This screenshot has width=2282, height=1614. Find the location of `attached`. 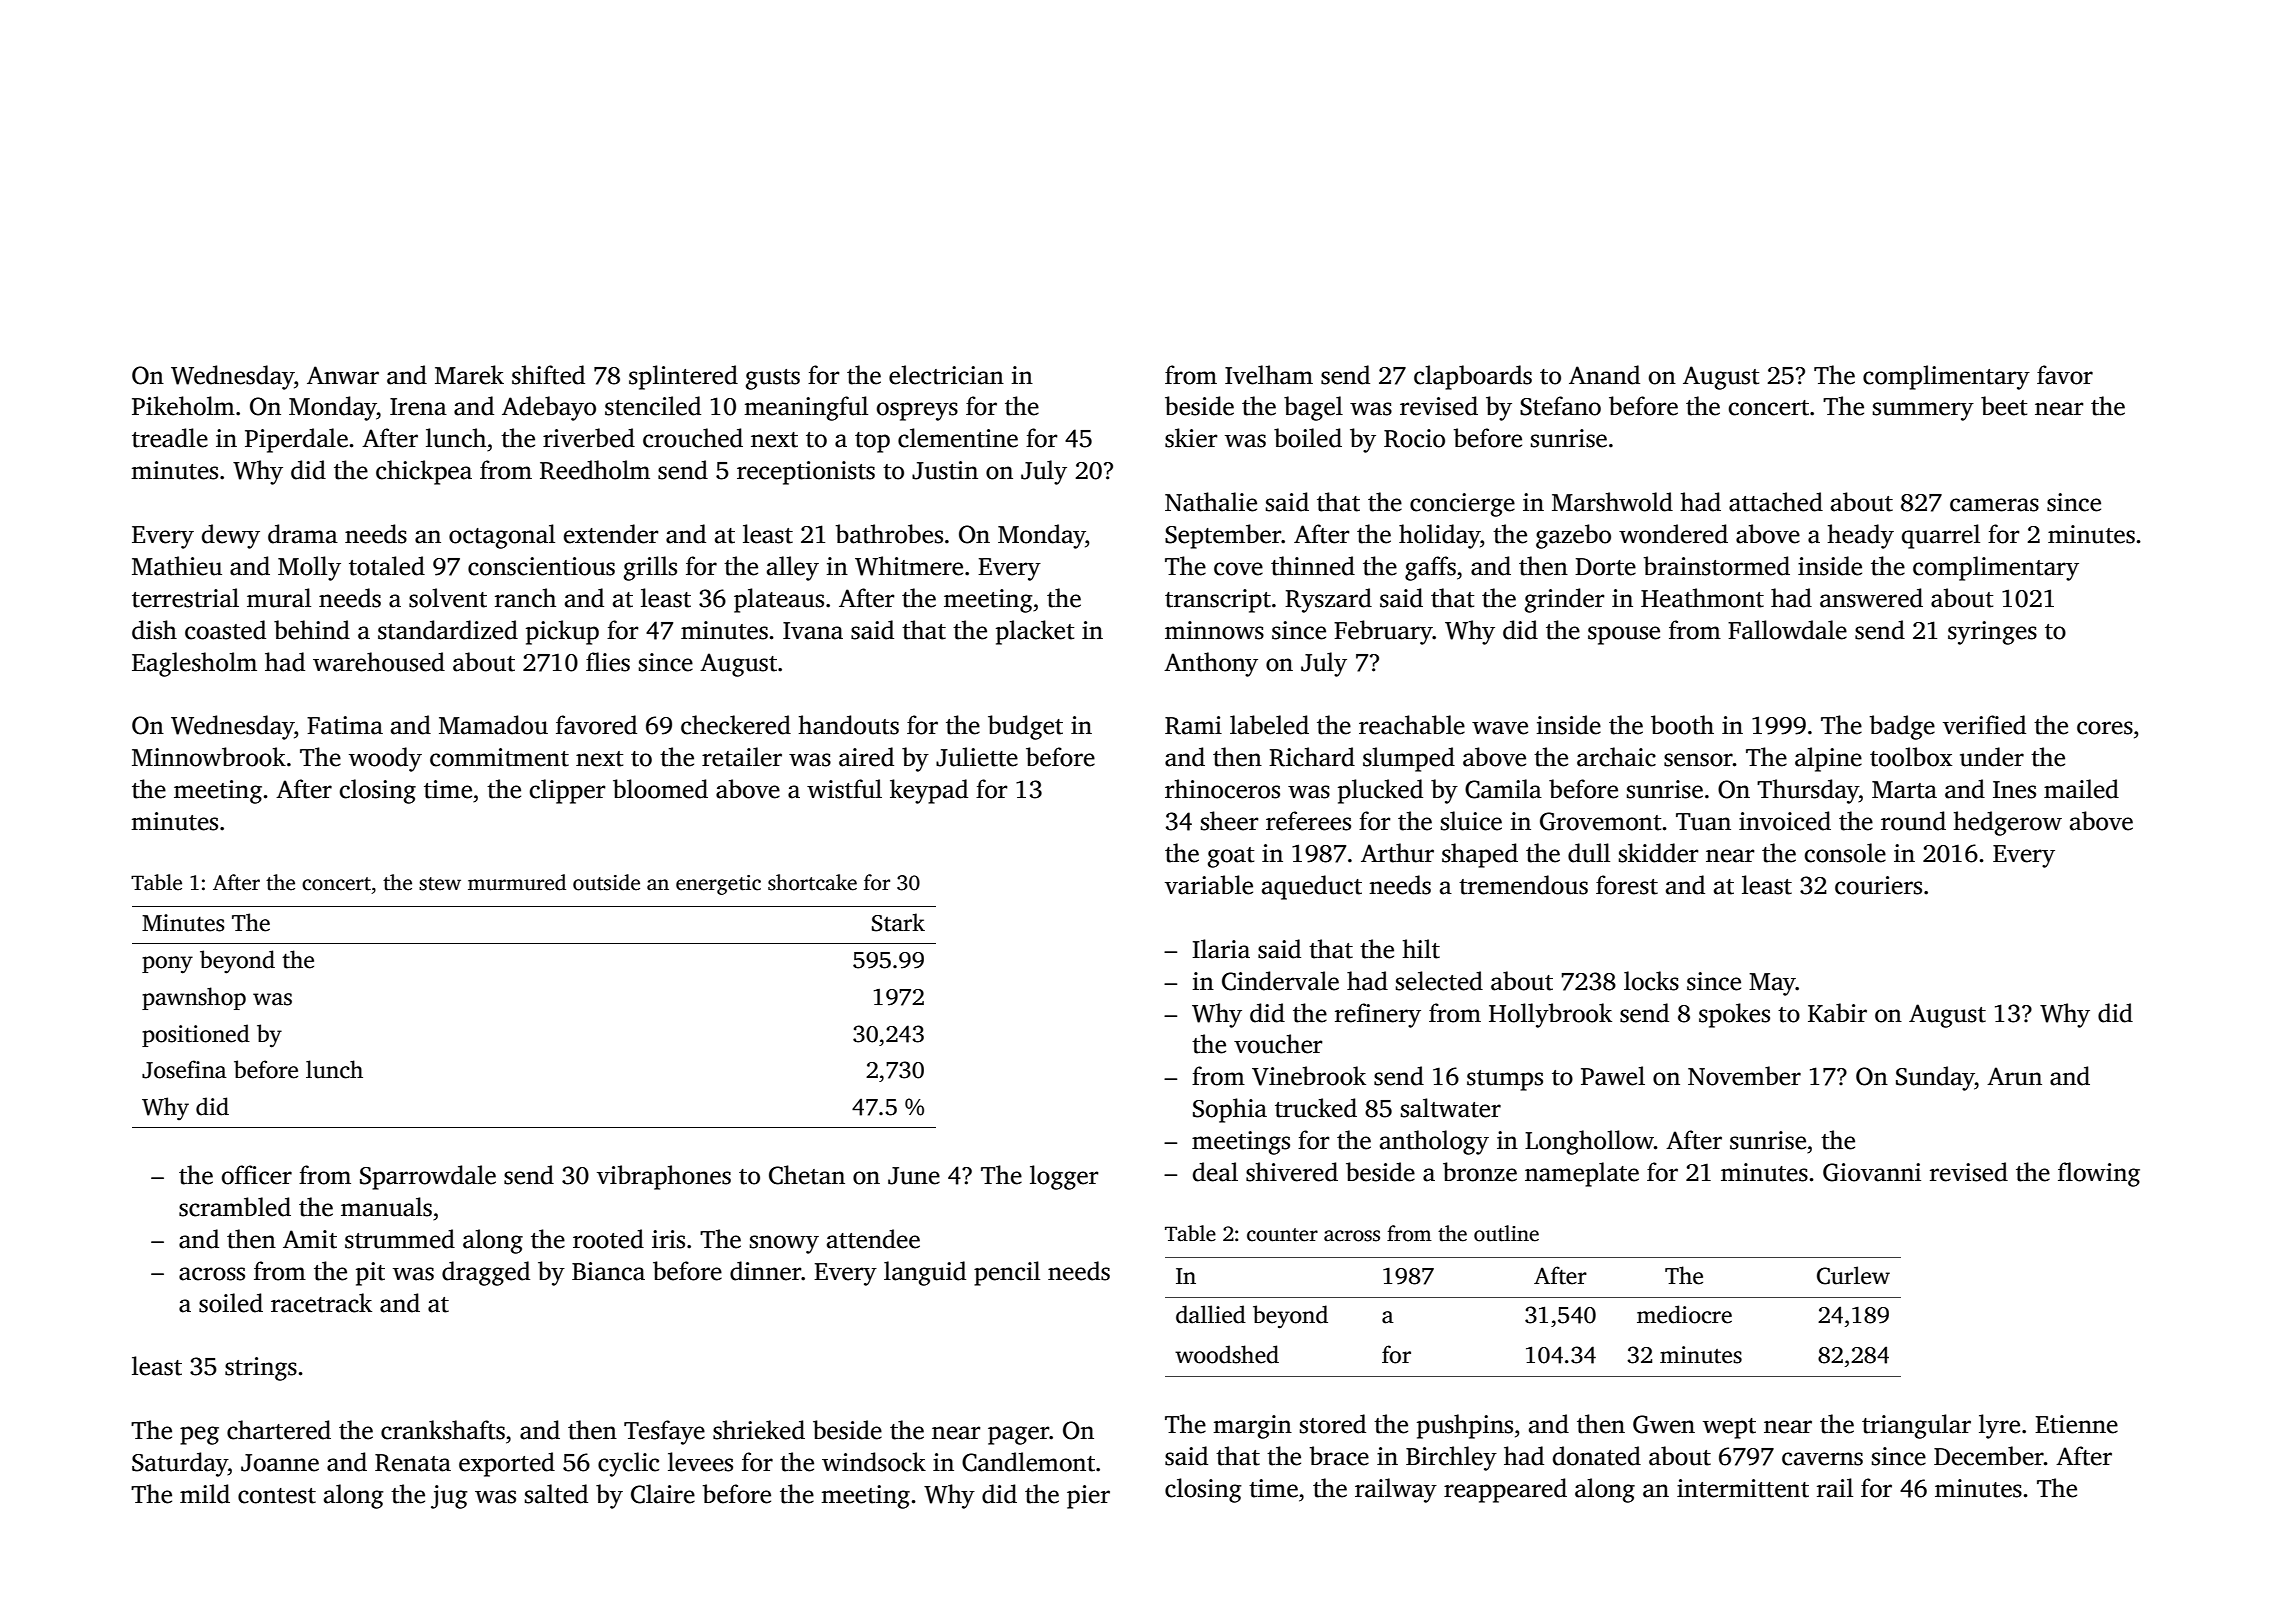

attached is located at coordinates (1776, 502).
